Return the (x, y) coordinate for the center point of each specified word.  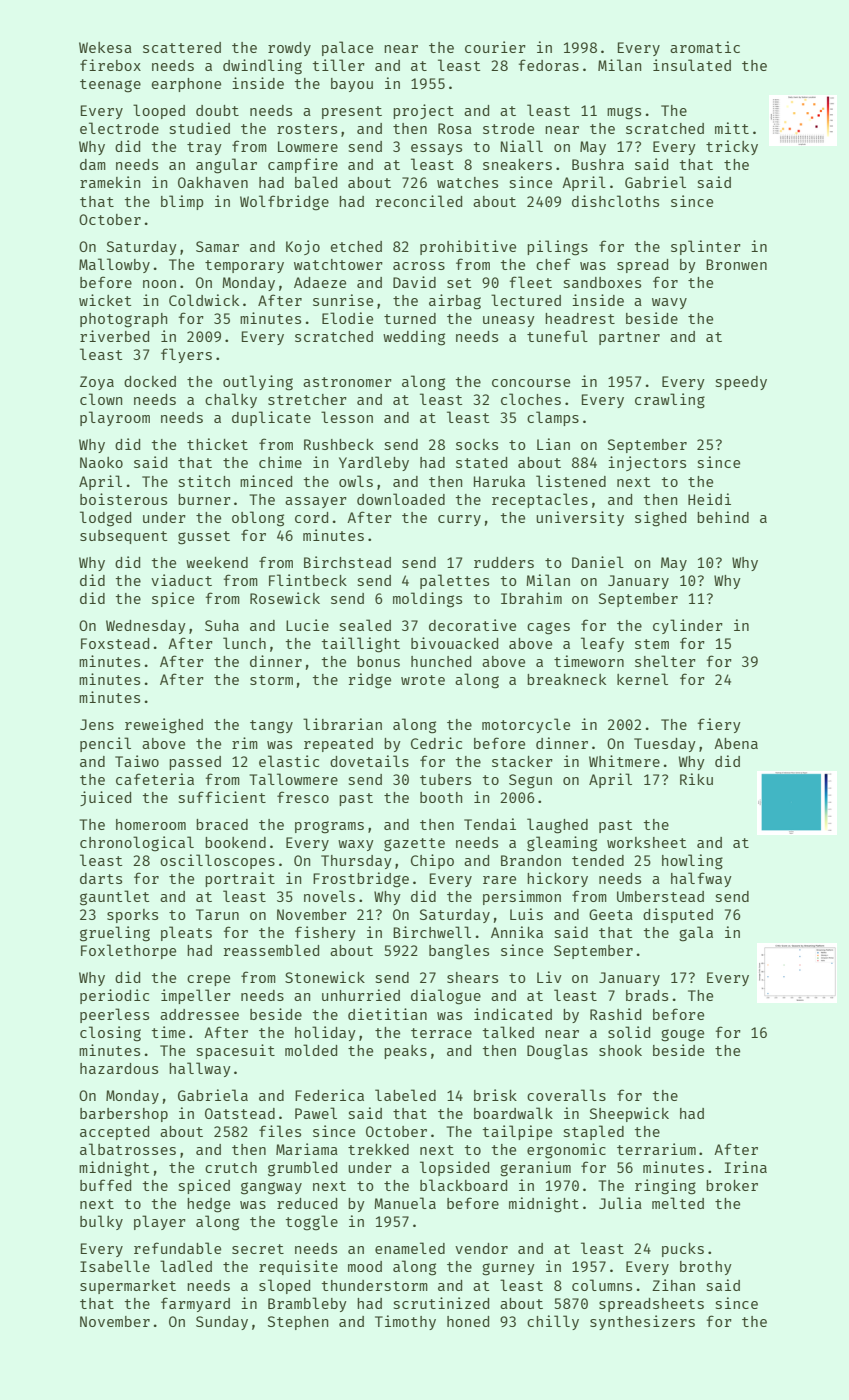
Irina (746, 1167)
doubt (217, 110)
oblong (258, 519)
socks (477, 444)
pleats (186, 933)
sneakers (517, 164)
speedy (741, 383)
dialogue (446, 997)
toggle (312, 1223)
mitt (732, 128)
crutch (231, 1167)
